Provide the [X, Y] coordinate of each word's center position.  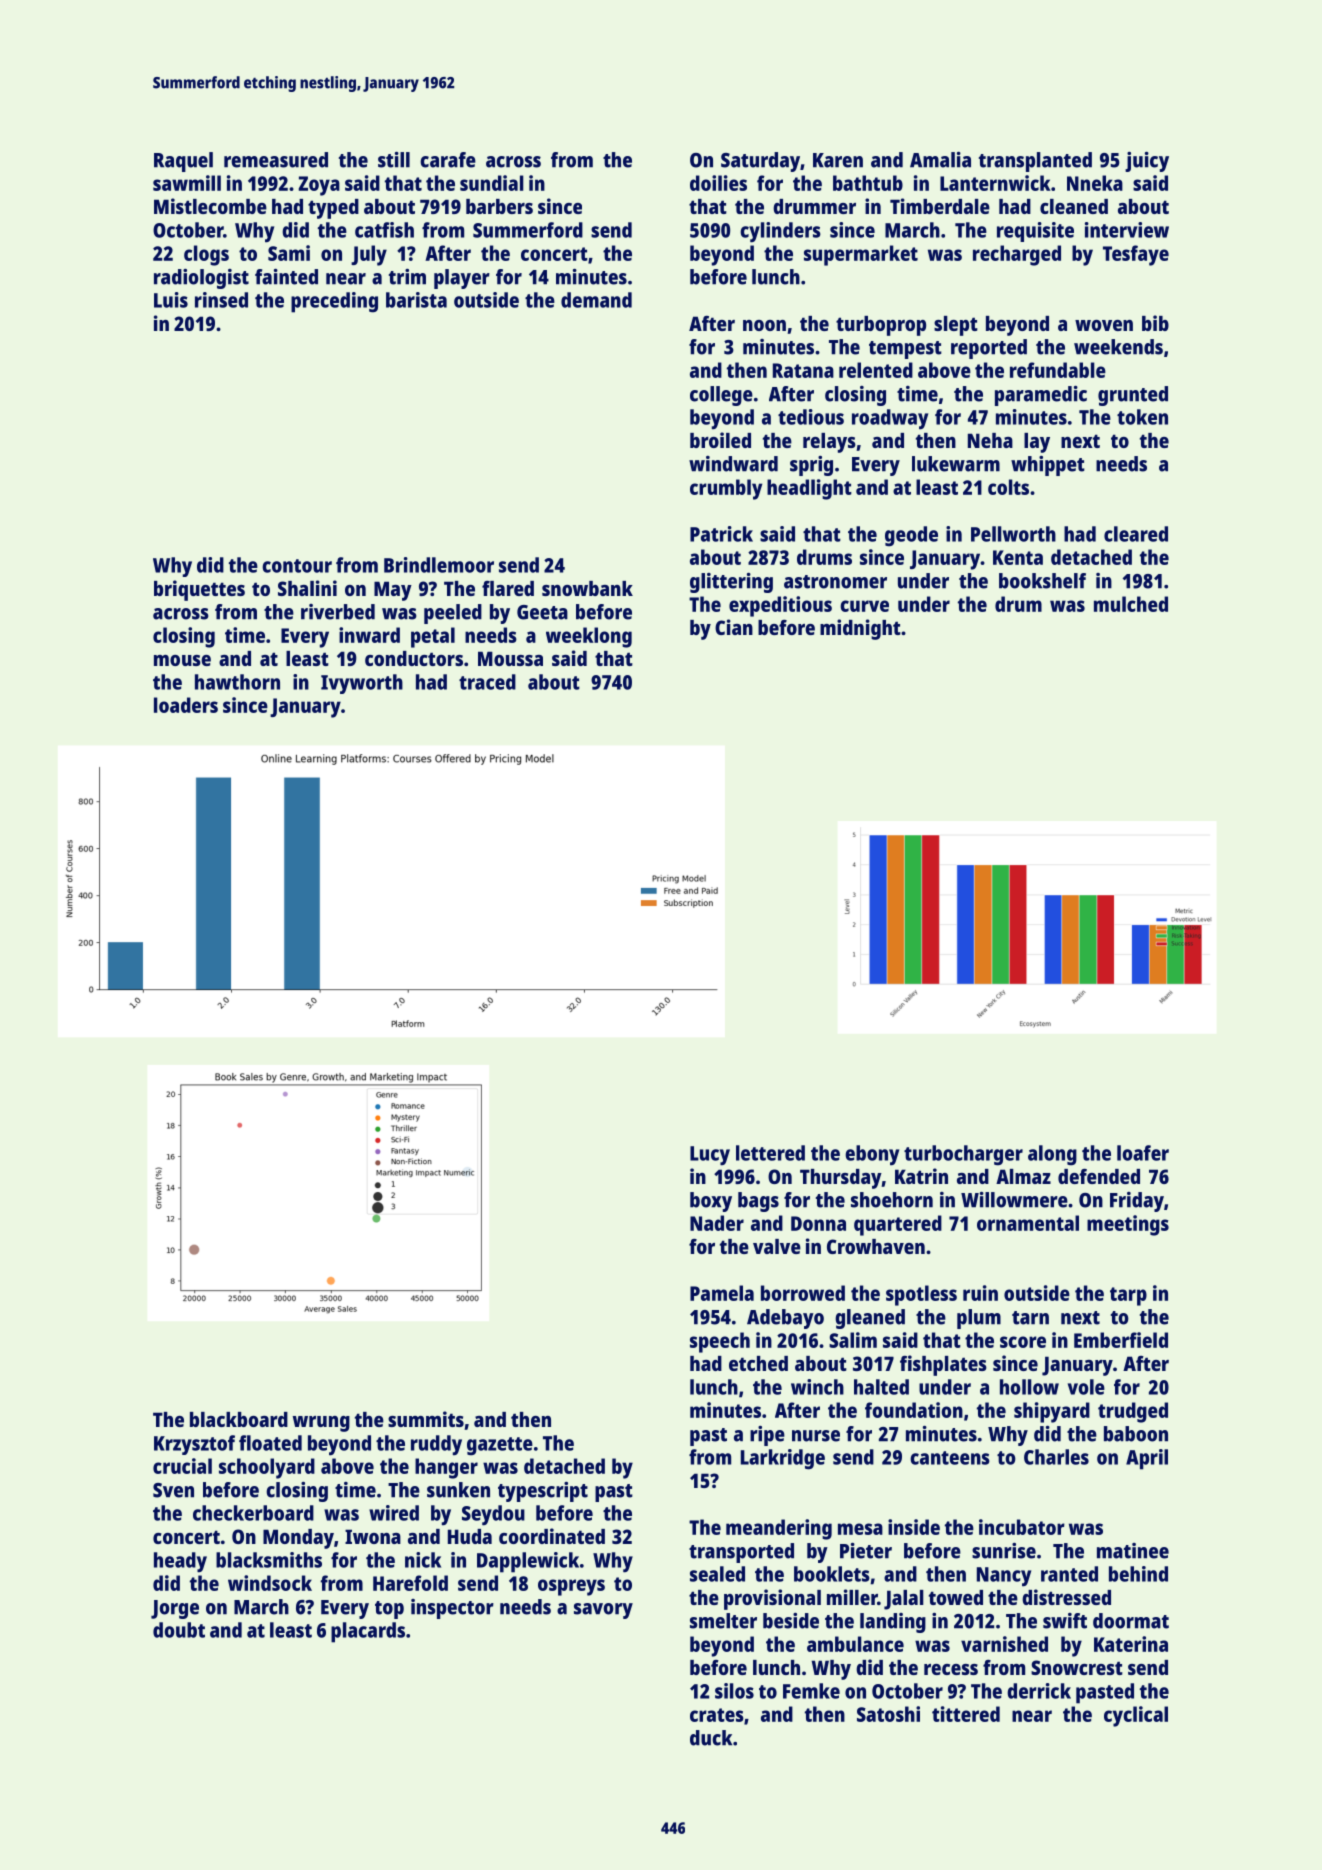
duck [711, 1738]
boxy [711, 1202]
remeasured [276, 160]
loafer [1143, 1153]
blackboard [239, 1419]
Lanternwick [995, 183]
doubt [179, 1630]
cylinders [780, 232]
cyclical [1136, 1716]
